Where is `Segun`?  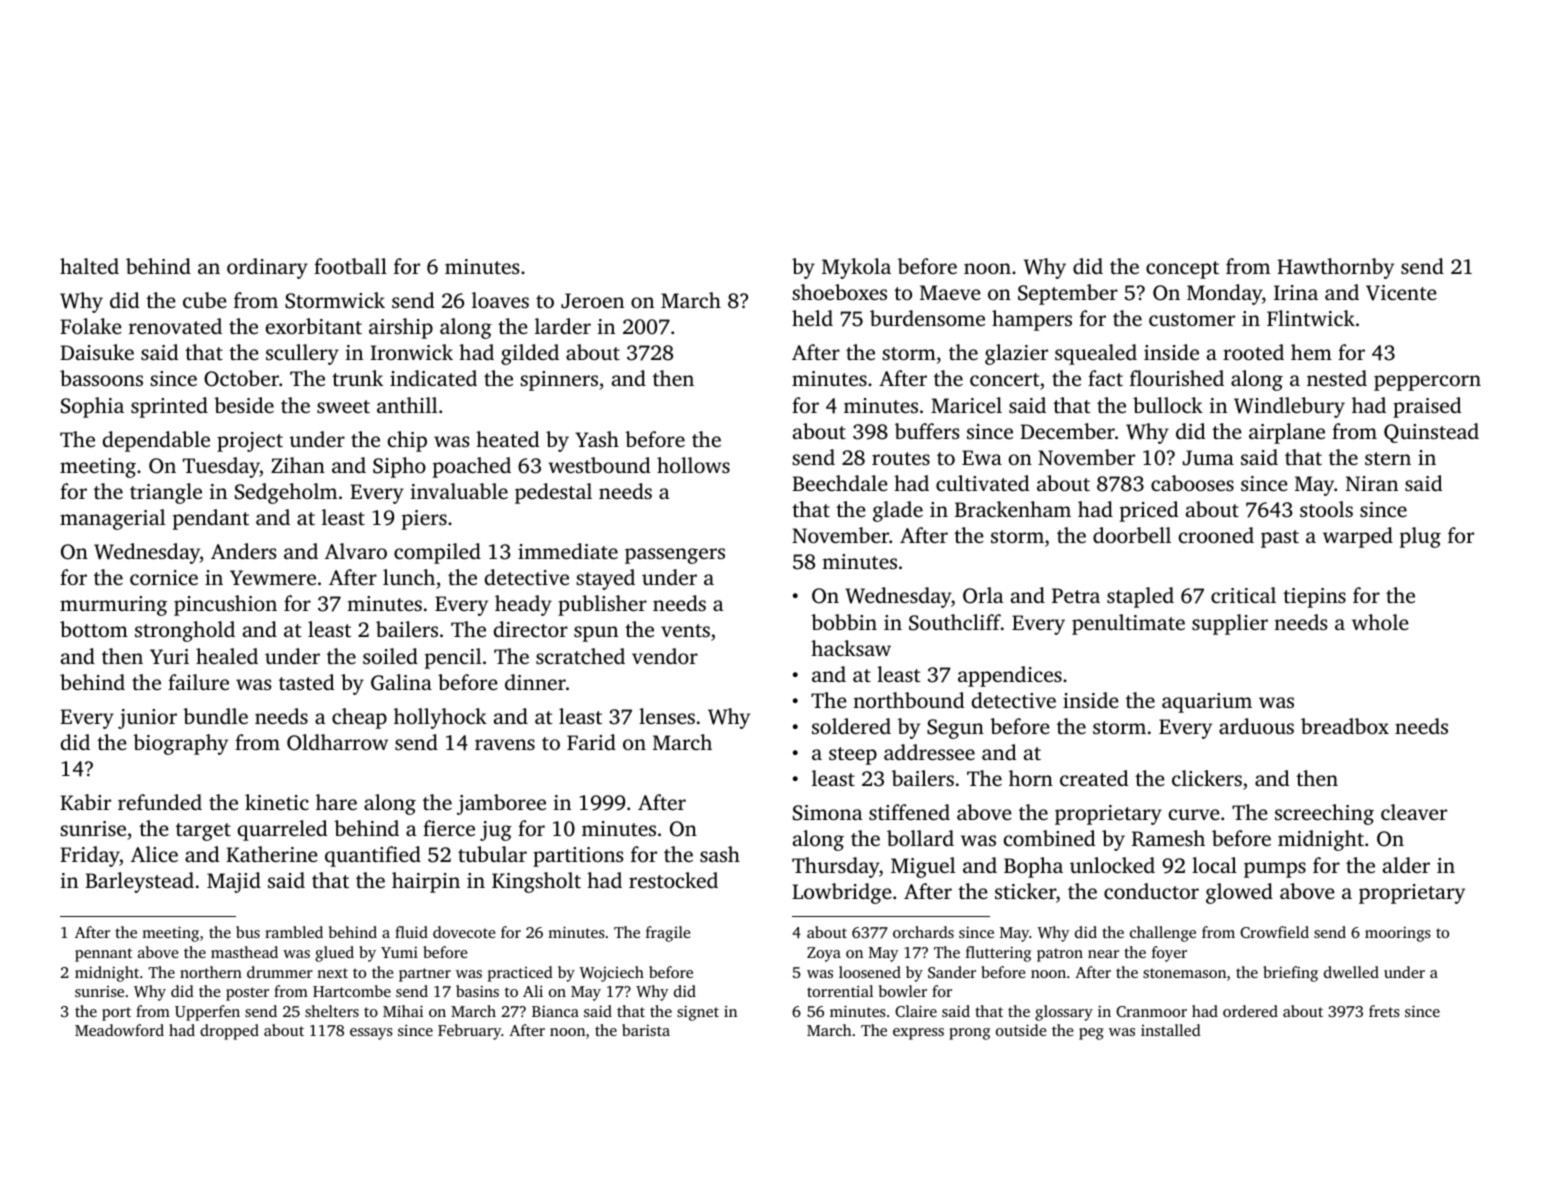
Segun is located at coordinates (955, 729).
